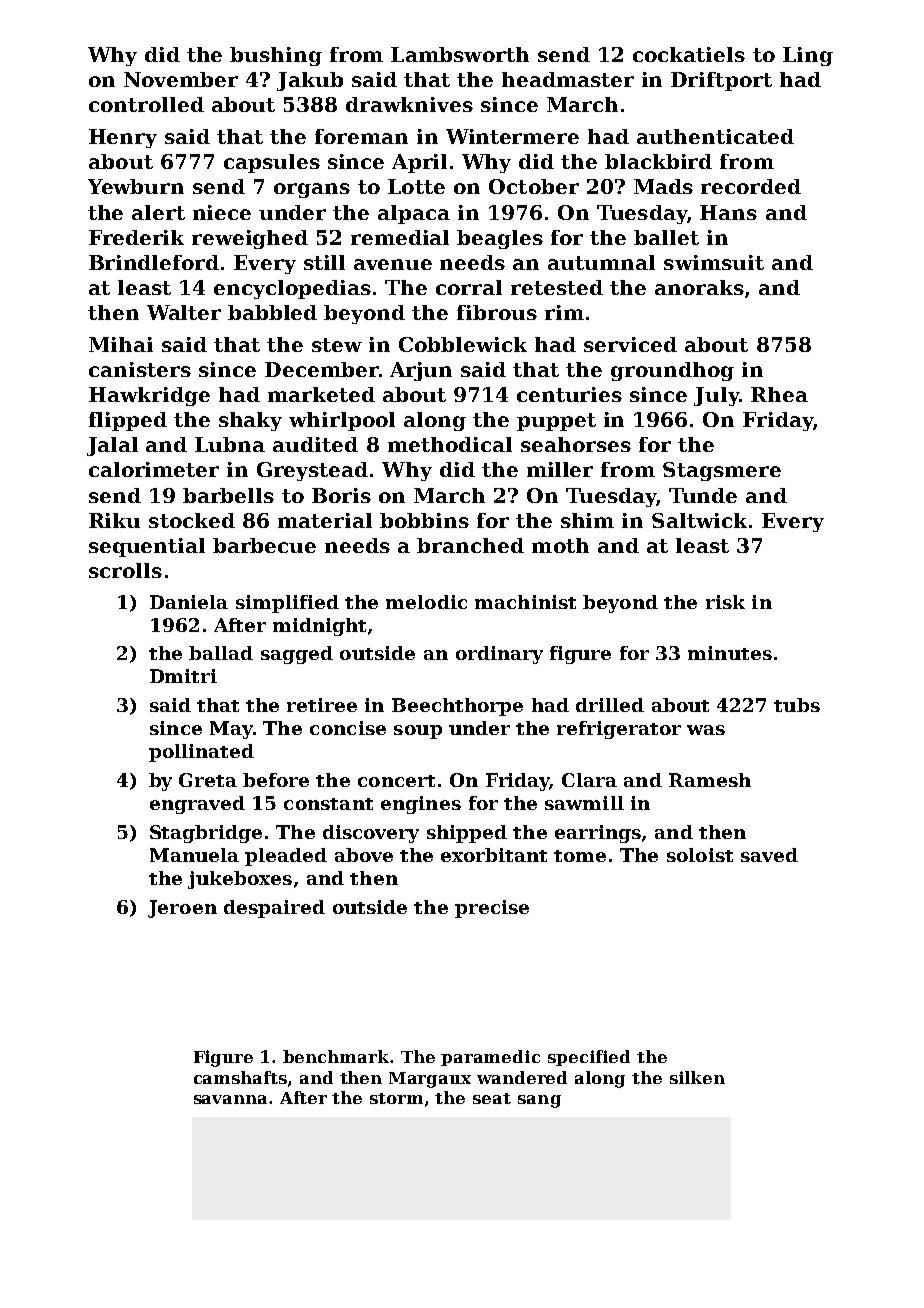 The width and height of the screenshot is (924, 1308). Describe the element at coordinates (182, 909) in the screenshot. I see `Jeroen` at that location.
